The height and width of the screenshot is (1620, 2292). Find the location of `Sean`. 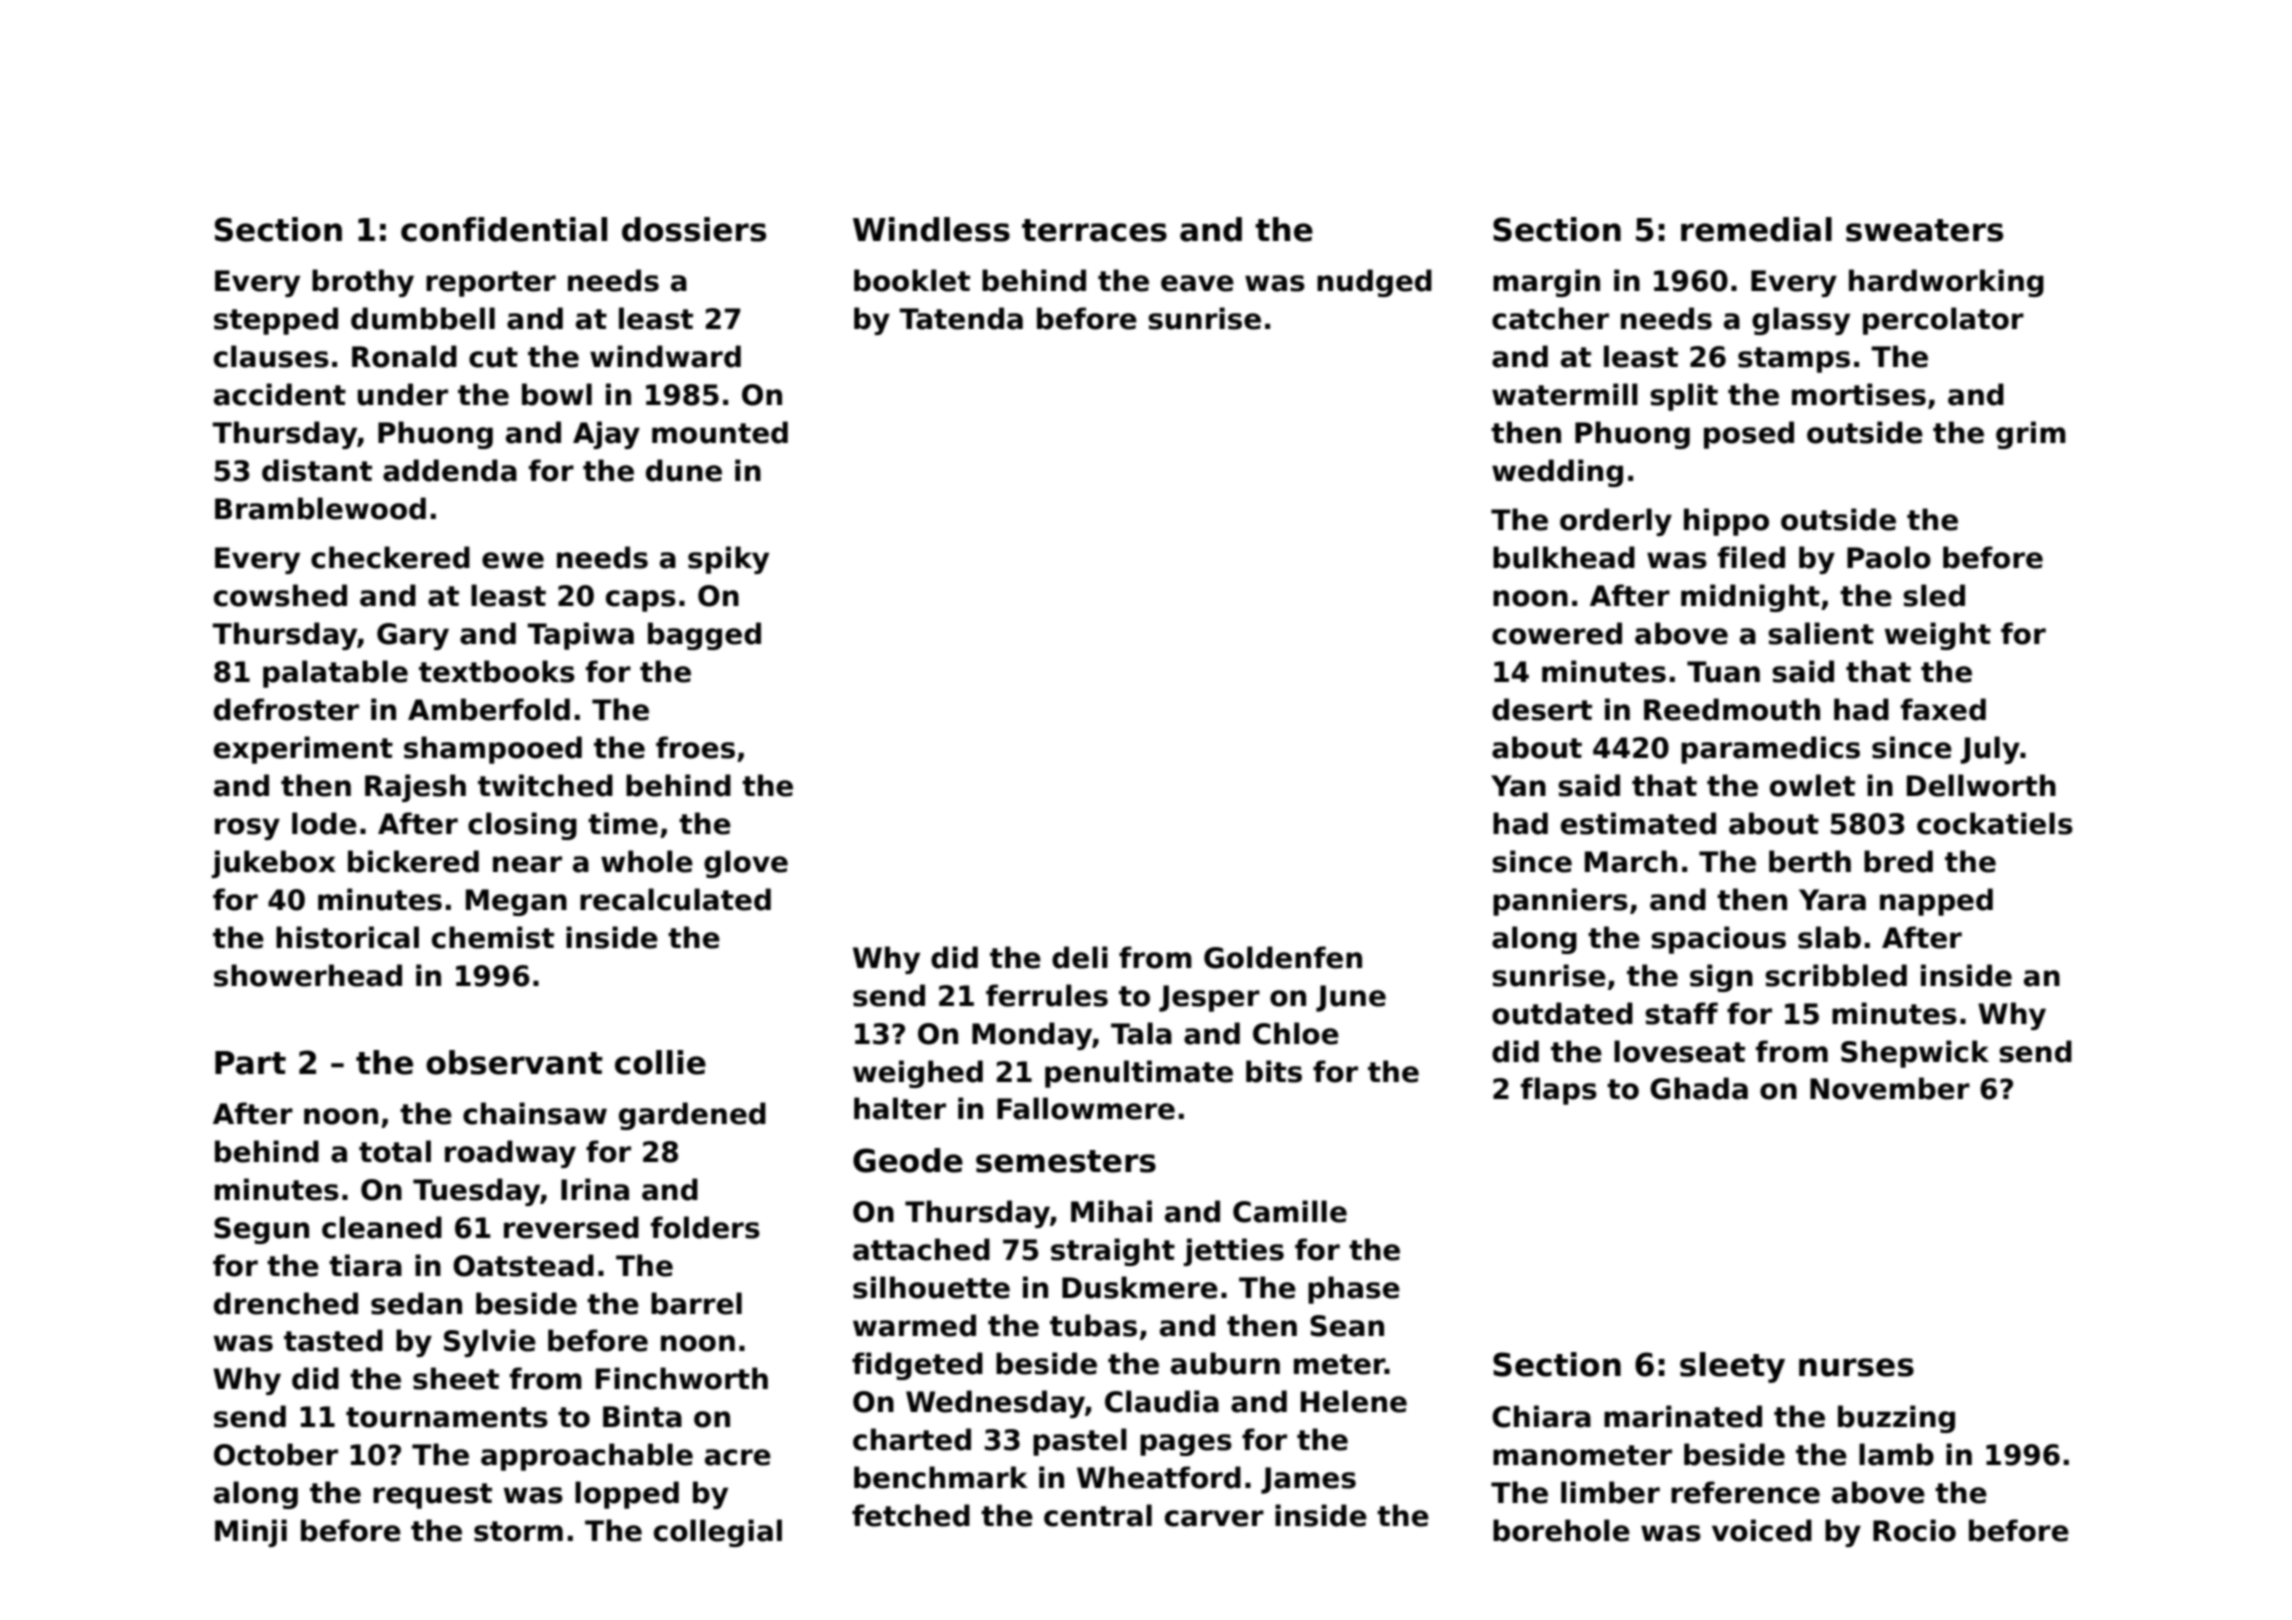

Sean is located at coordinates (1347, 1326).
